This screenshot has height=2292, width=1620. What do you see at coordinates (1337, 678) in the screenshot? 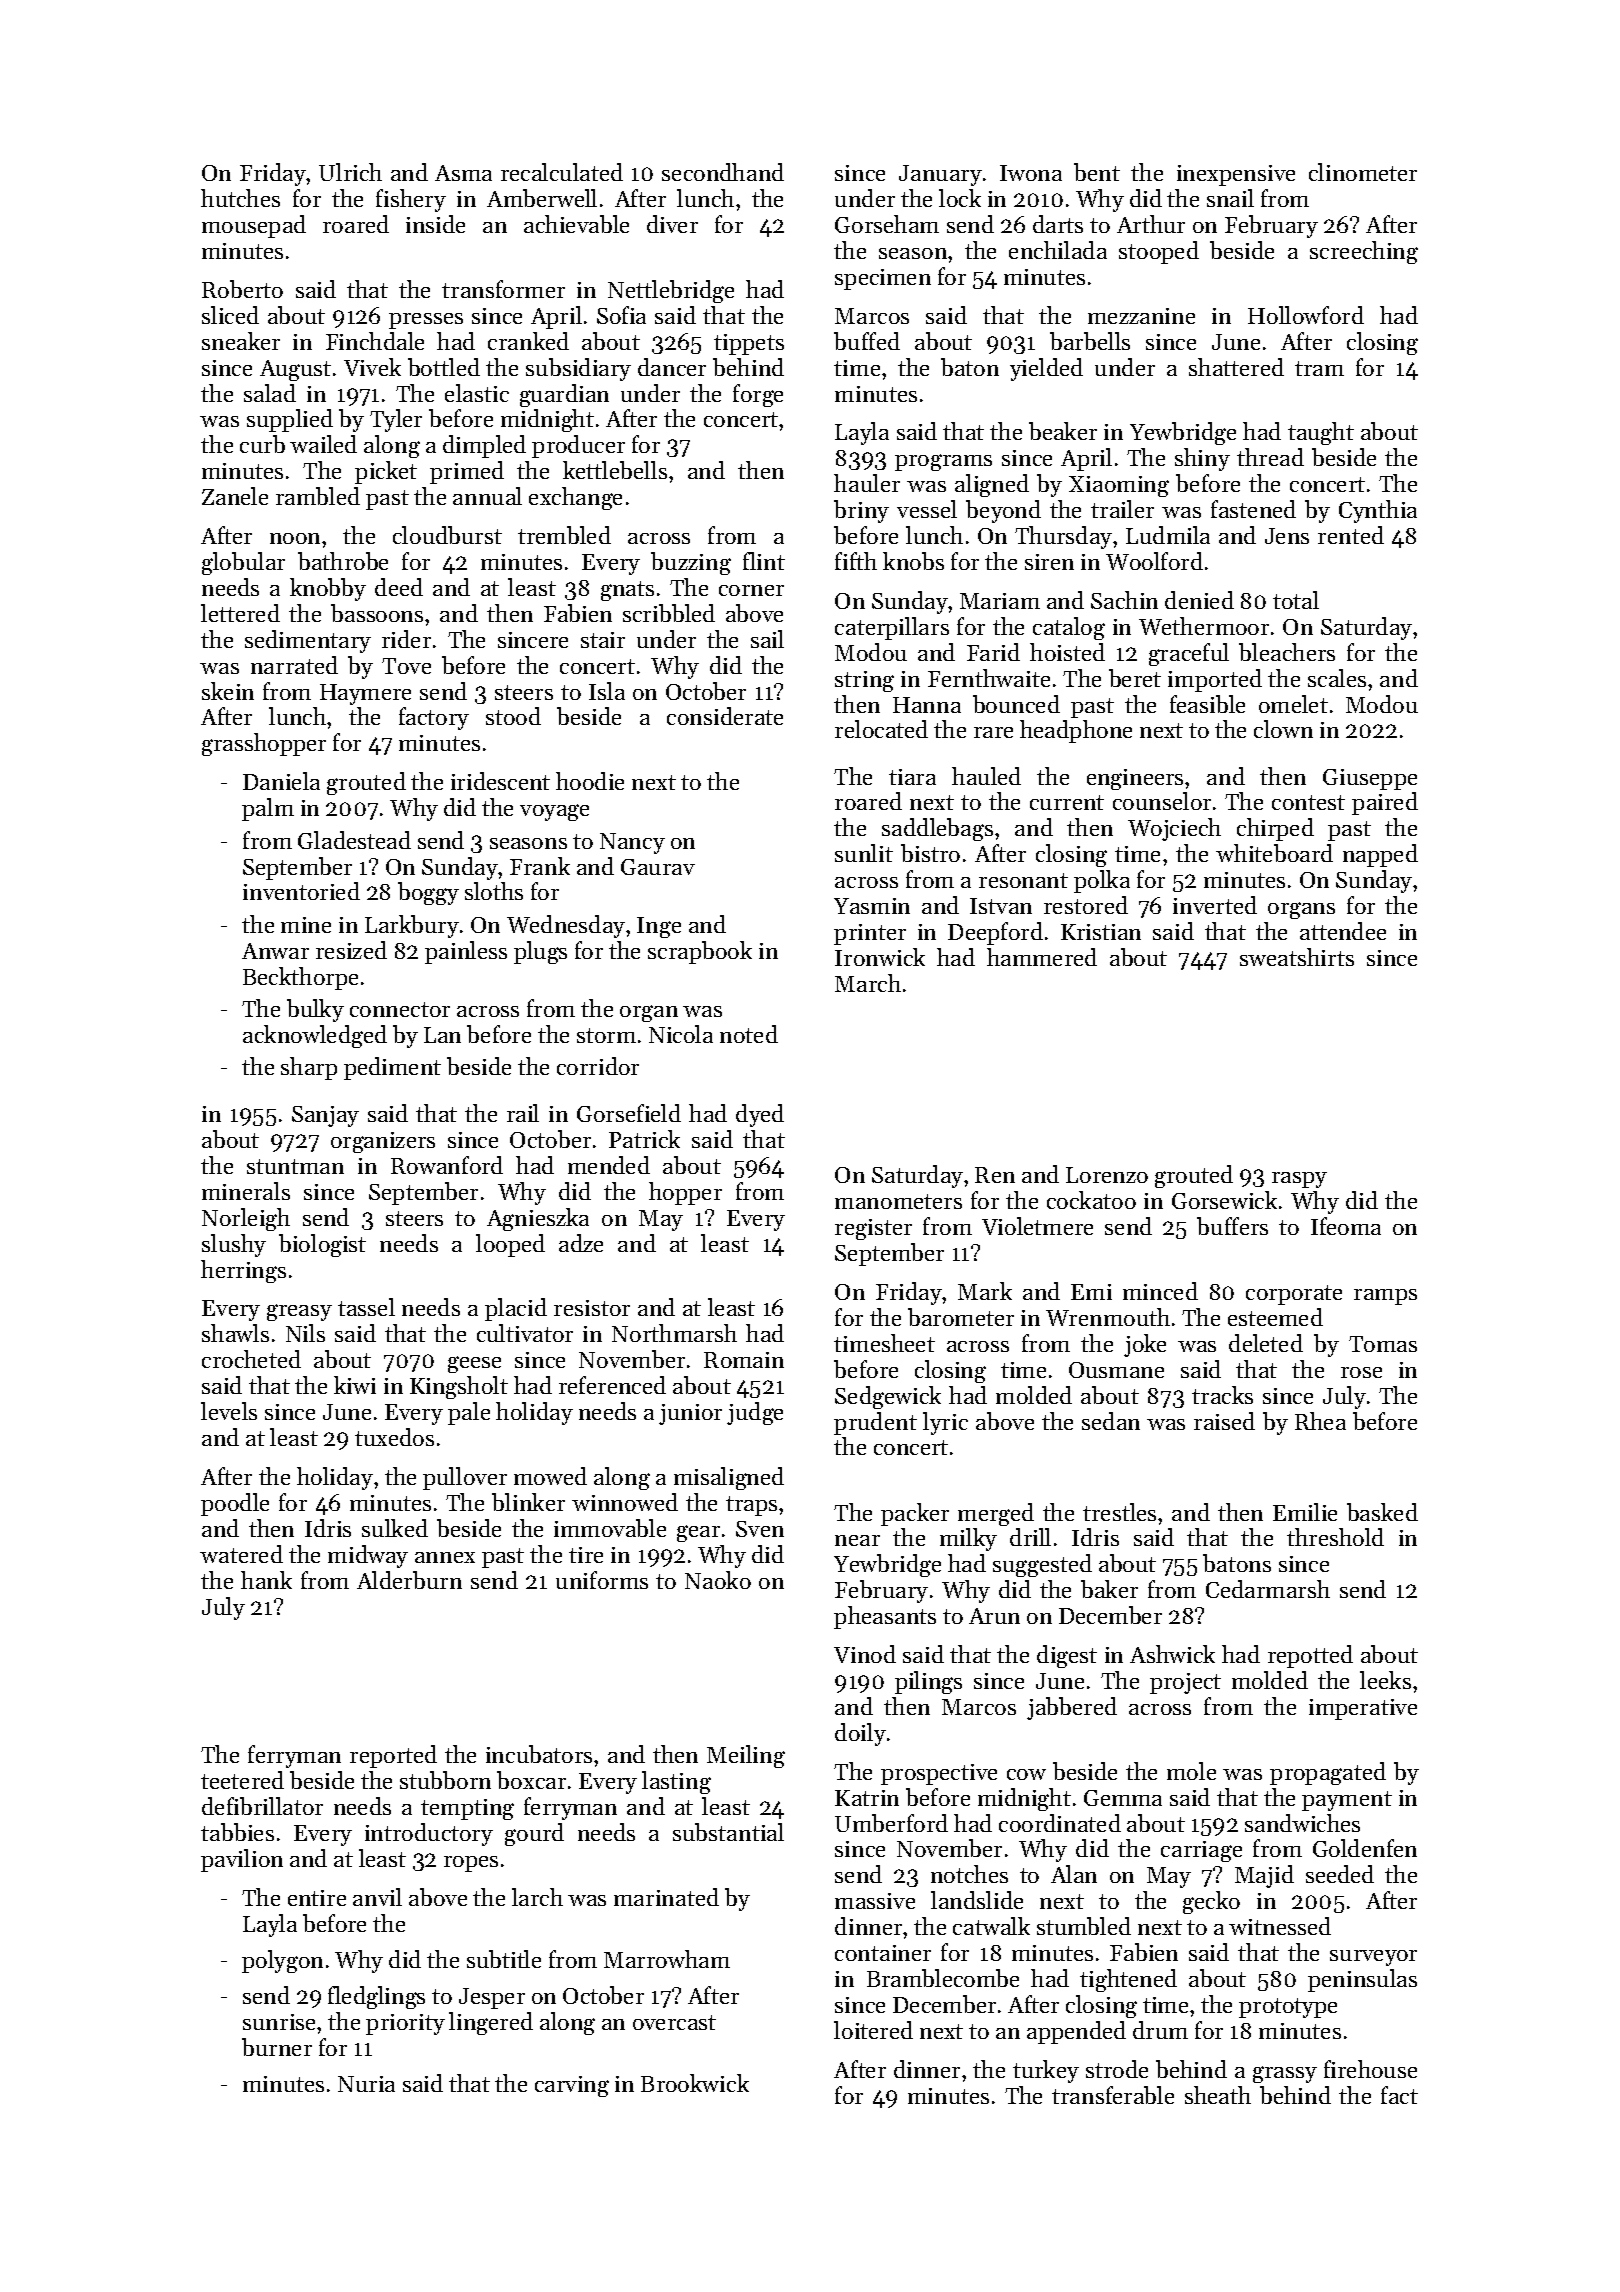
I see `scales` at bounding box center [1337, 678].
